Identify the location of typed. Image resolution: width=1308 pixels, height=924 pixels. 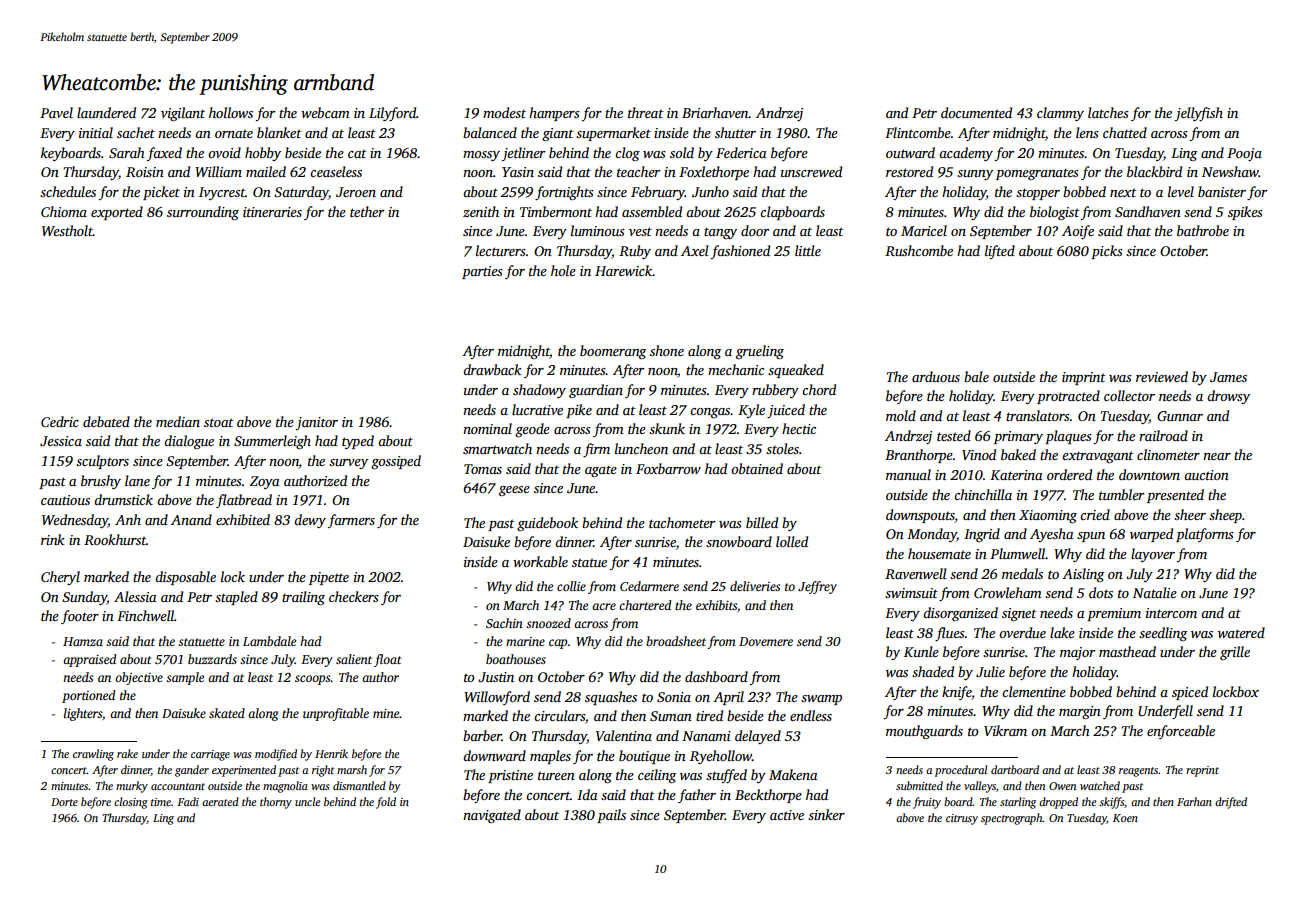
(358, 442).
